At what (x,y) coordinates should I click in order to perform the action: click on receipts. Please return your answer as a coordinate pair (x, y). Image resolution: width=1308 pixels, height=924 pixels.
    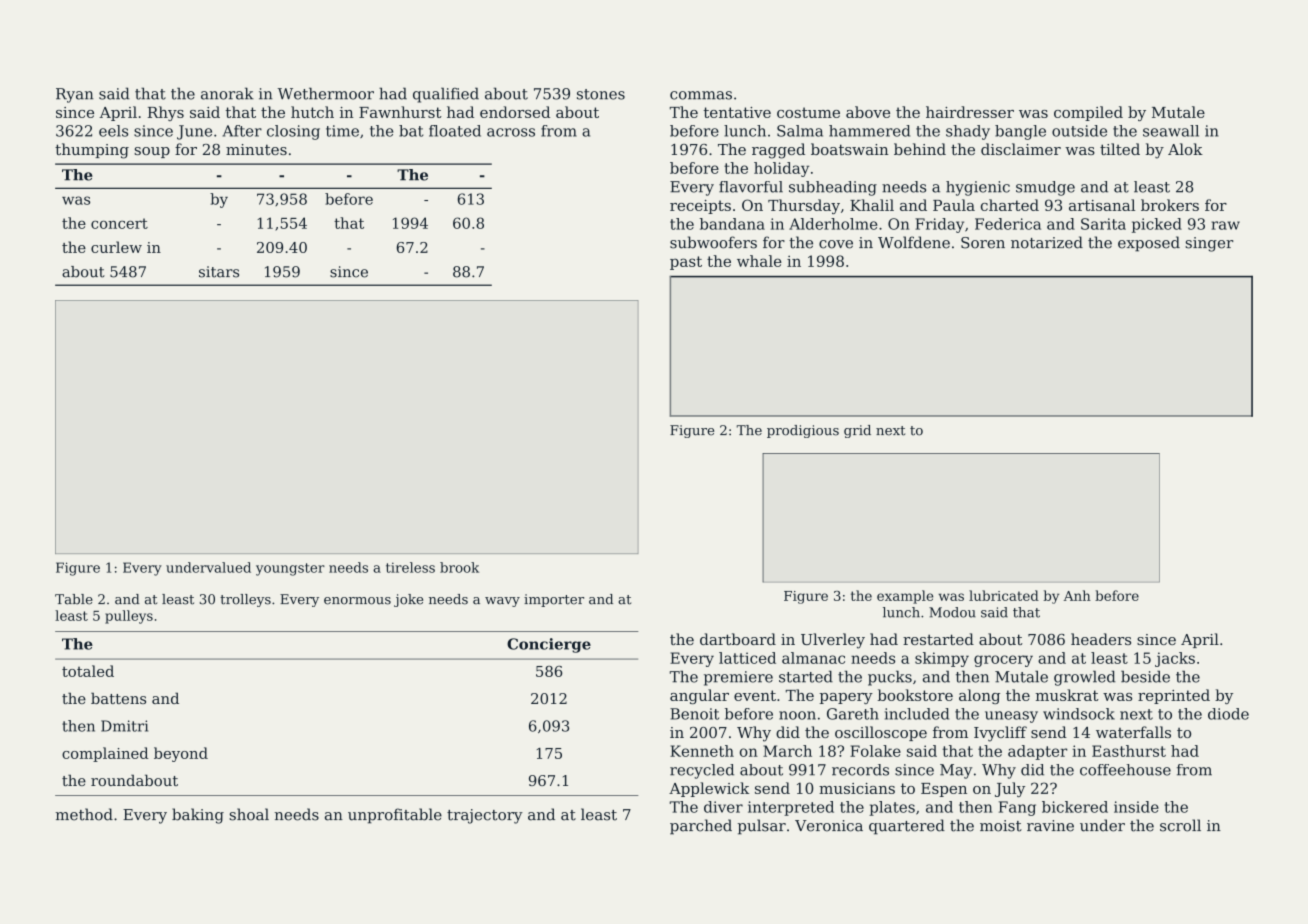
    Looking at the image, I should click on (700, 207).
